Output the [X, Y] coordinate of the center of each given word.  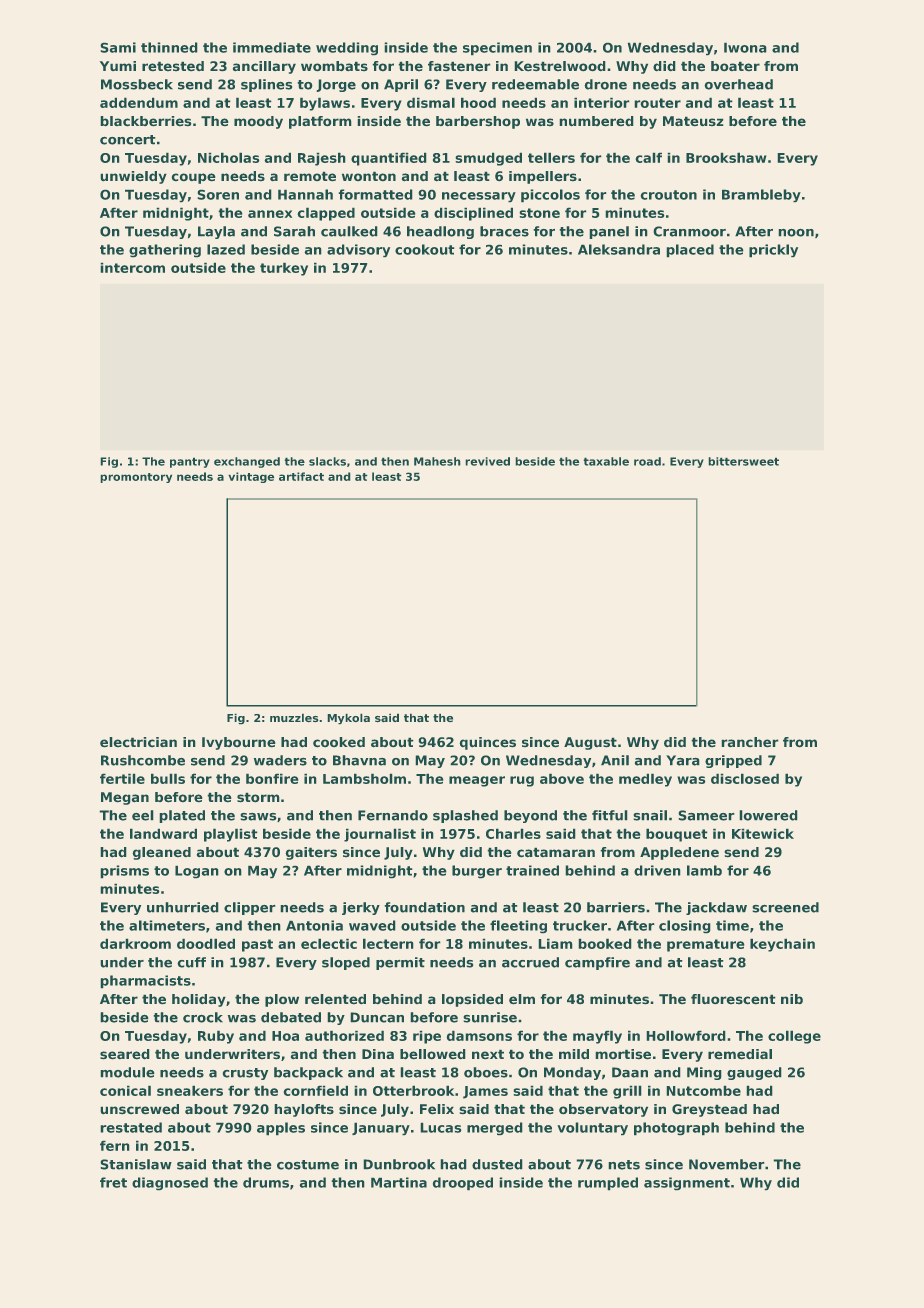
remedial [740, 1054]
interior [601, 103]
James [485, 1092]
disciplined [473, 214]
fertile [122, 779]
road [647, 461]
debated [291, 1017]
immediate [272, 47]
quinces [488, 743]
